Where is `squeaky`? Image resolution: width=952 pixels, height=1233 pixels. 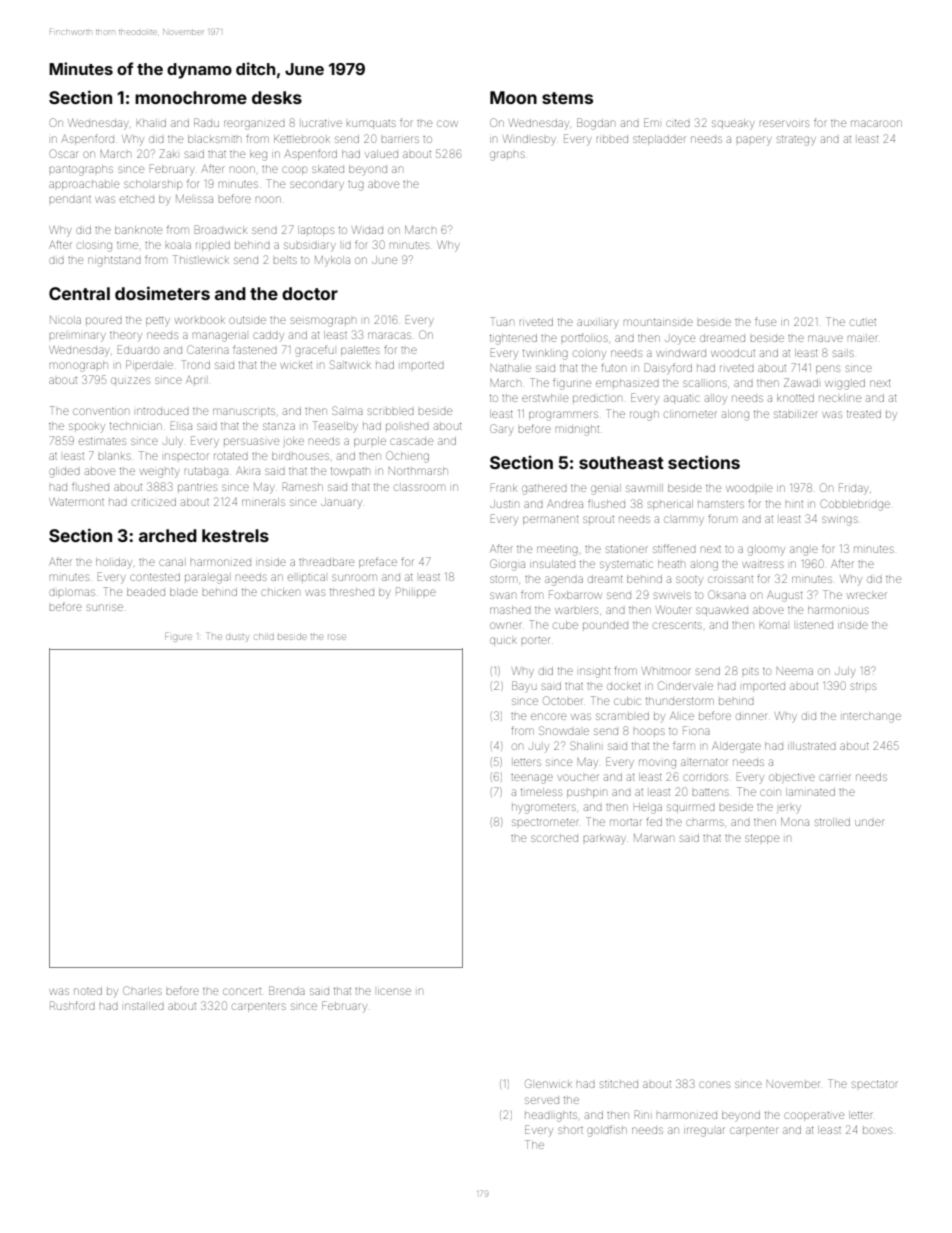 squeaky is located at coordinates (733, 124).
